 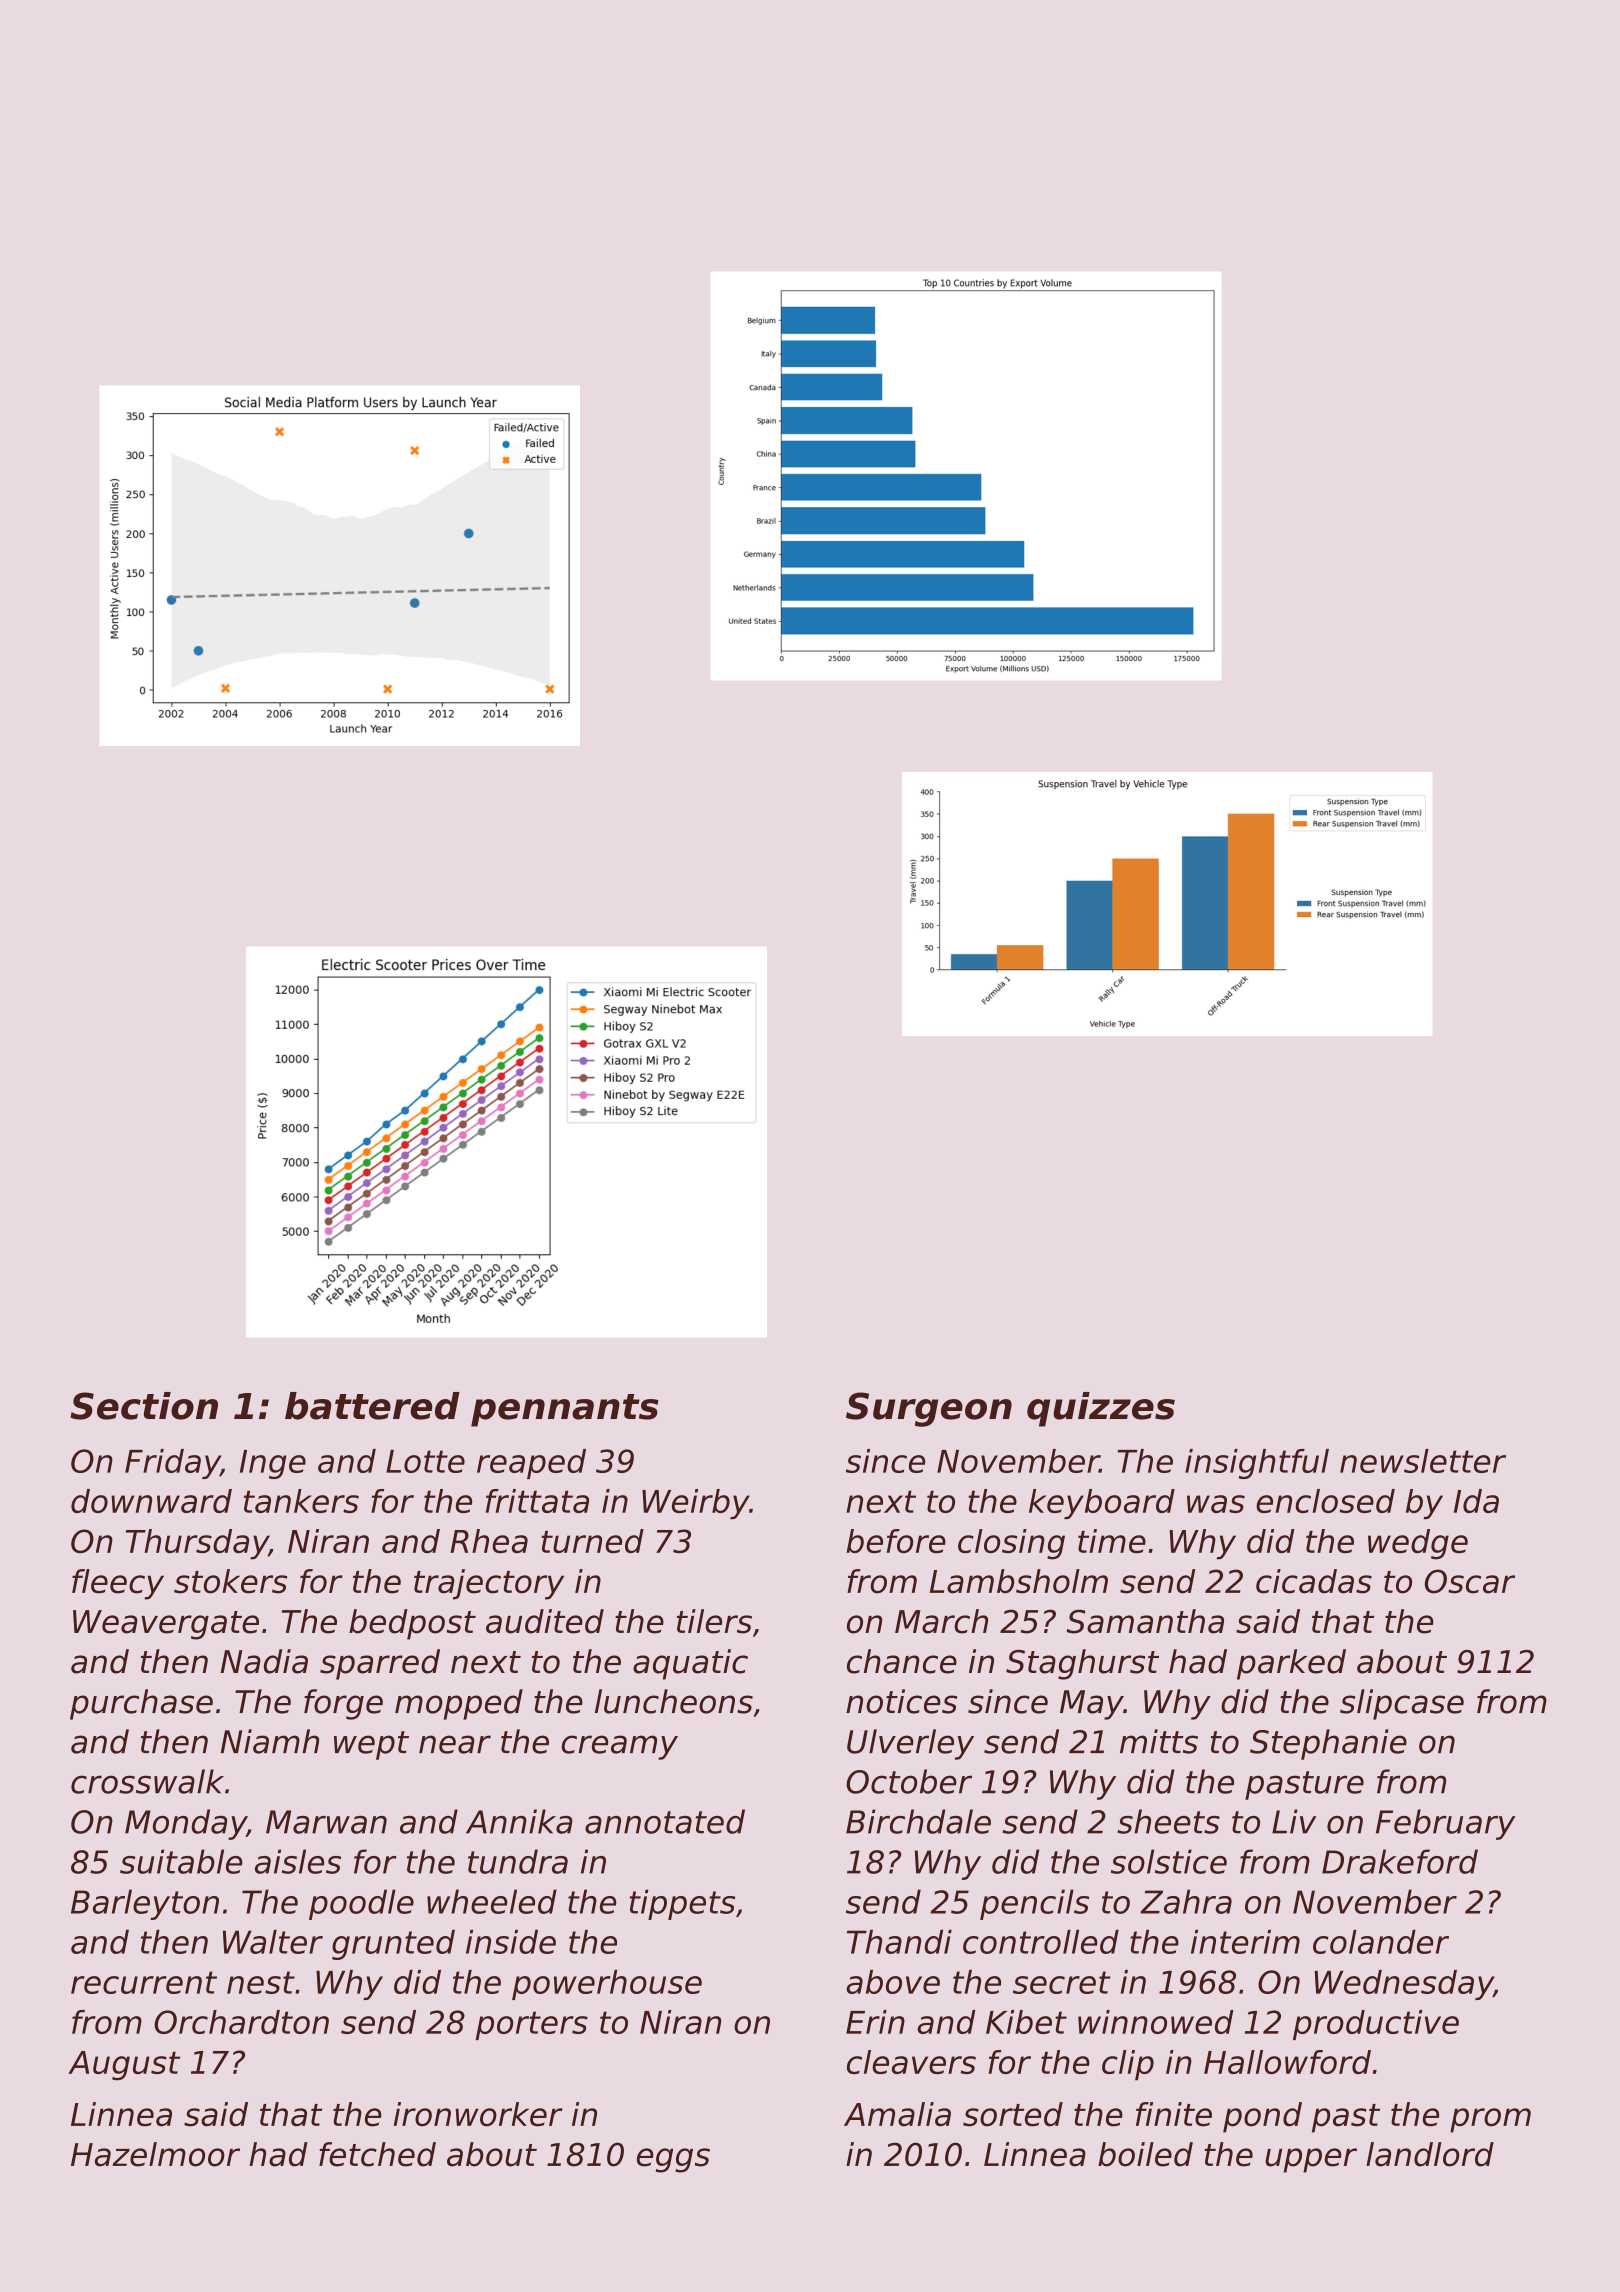 I want to click on secret, so click(x=1062, y=1982).
